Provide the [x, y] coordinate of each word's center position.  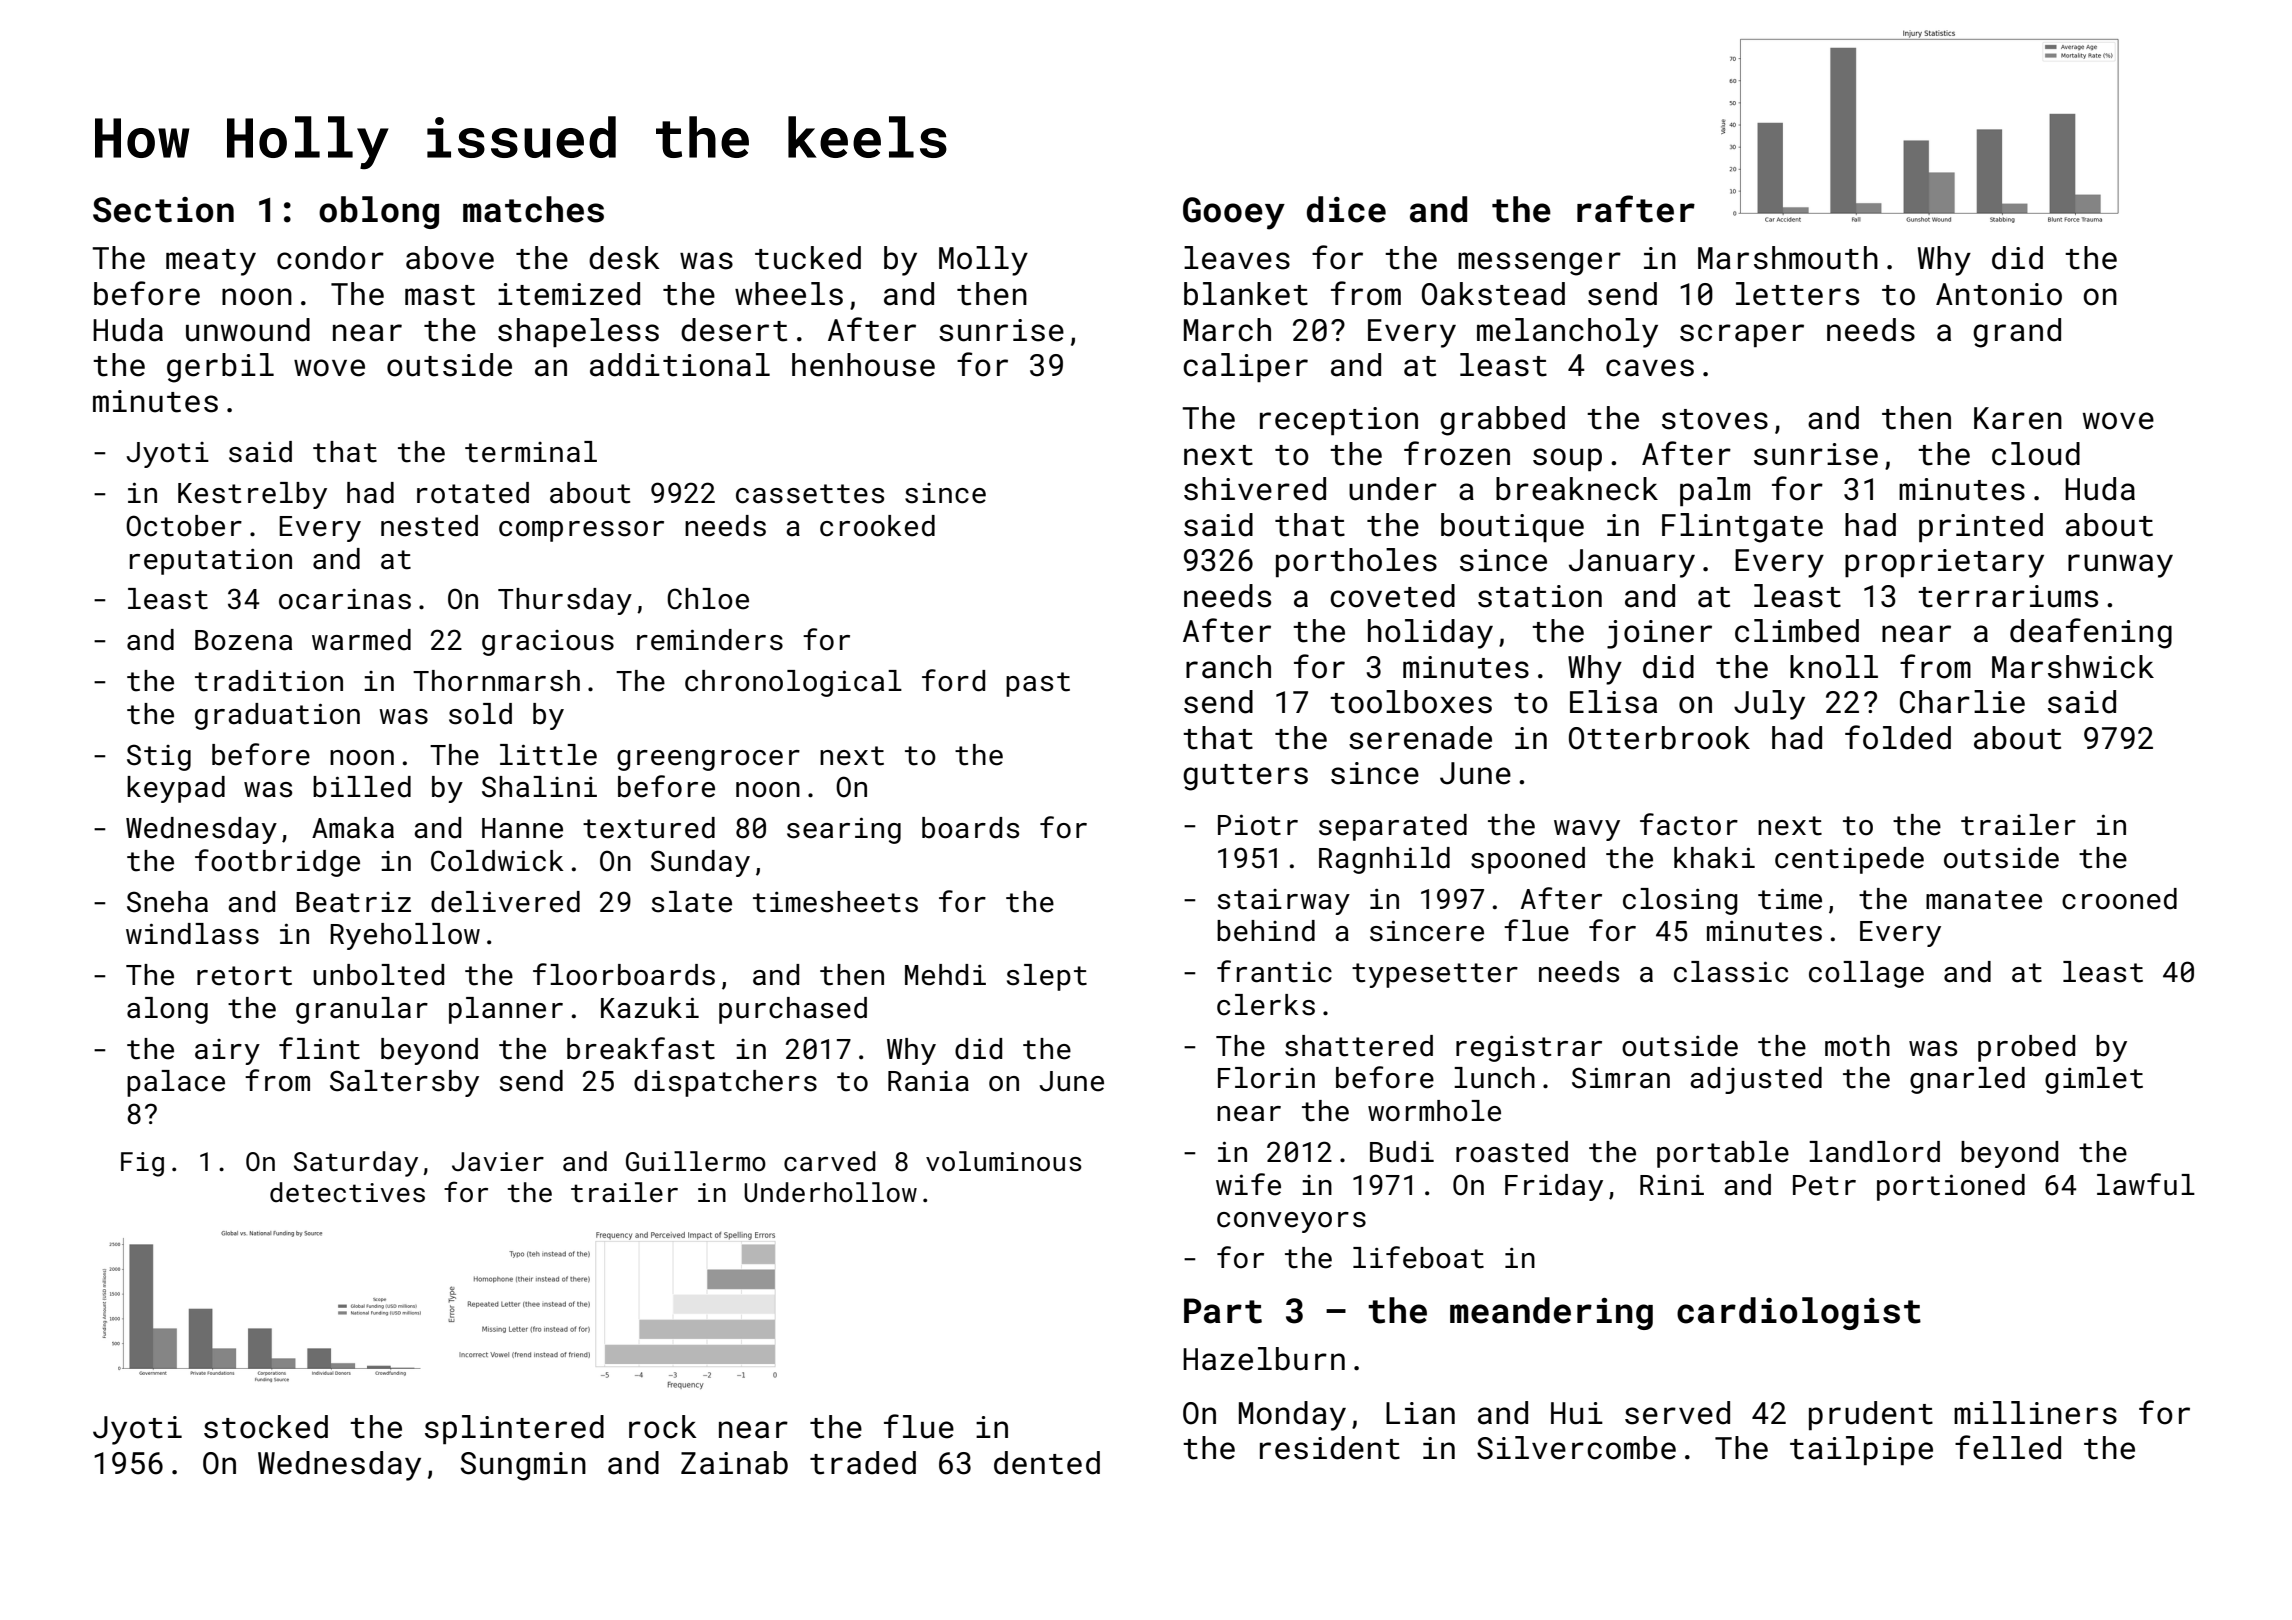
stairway [1284, 902]
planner [506, 1010]
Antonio [1999, 294]
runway [2120, 566]
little [548, 755]
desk [624, 258]
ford [953, 680]
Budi [1402, 1152]
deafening [2091, 633]
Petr [1824, 1185]
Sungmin [523, 1466]
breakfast [641, 1048]
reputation [211, 562]
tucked [808, 258]
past [1038, 684]
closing [1680, 901]
